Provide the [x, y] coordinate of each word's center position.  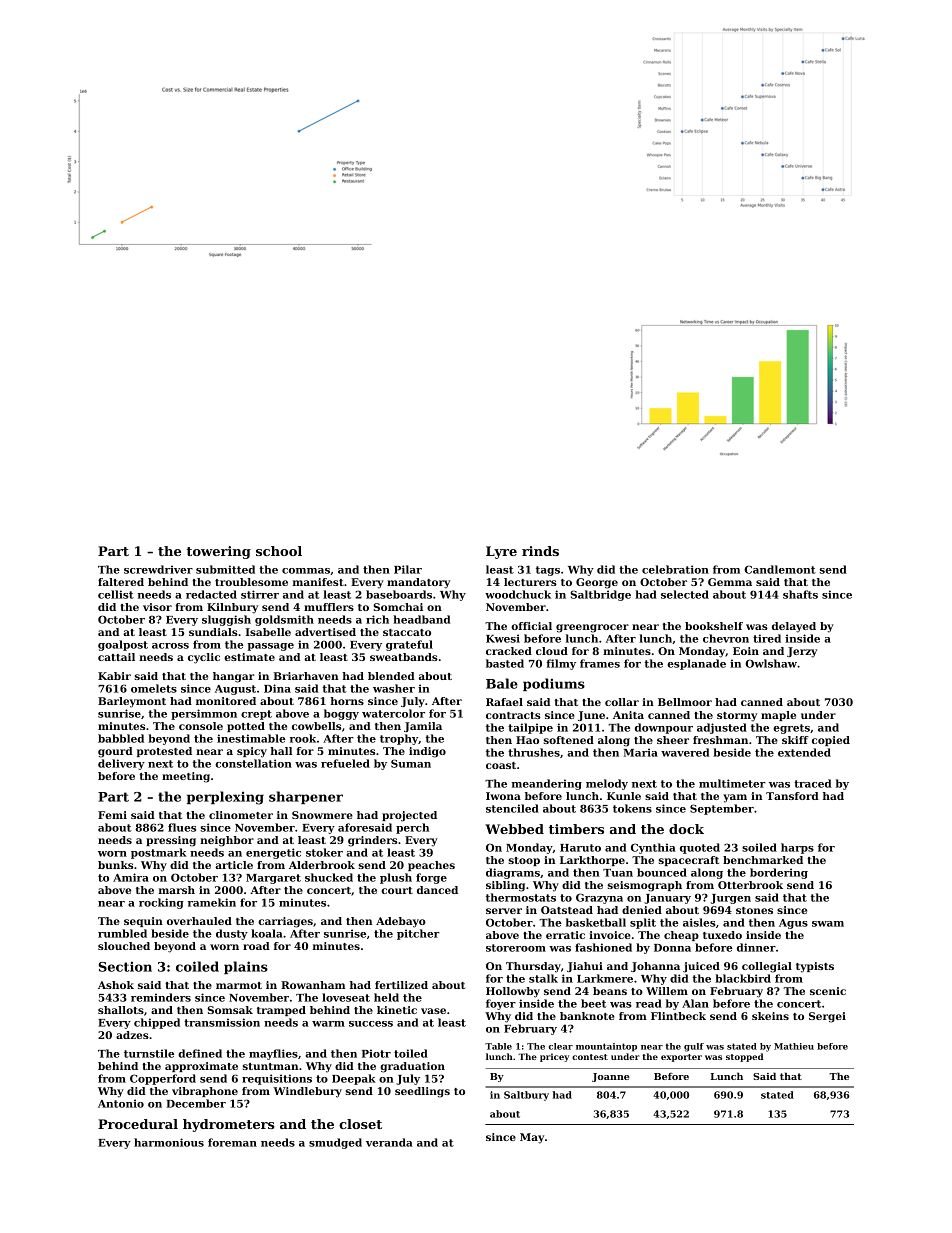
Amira [131, 877]
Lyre [501, 552]
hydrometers [228, 1125]
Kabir [114, 676]
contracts [513, 715]
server [504, 911]
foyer [501, 1004]
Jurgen [731, 899]
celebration [675, 569]
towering [219, 552]
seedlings [422, 1092]
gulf [694, 1047]
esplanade [696, 664]
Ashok [116, 985]
